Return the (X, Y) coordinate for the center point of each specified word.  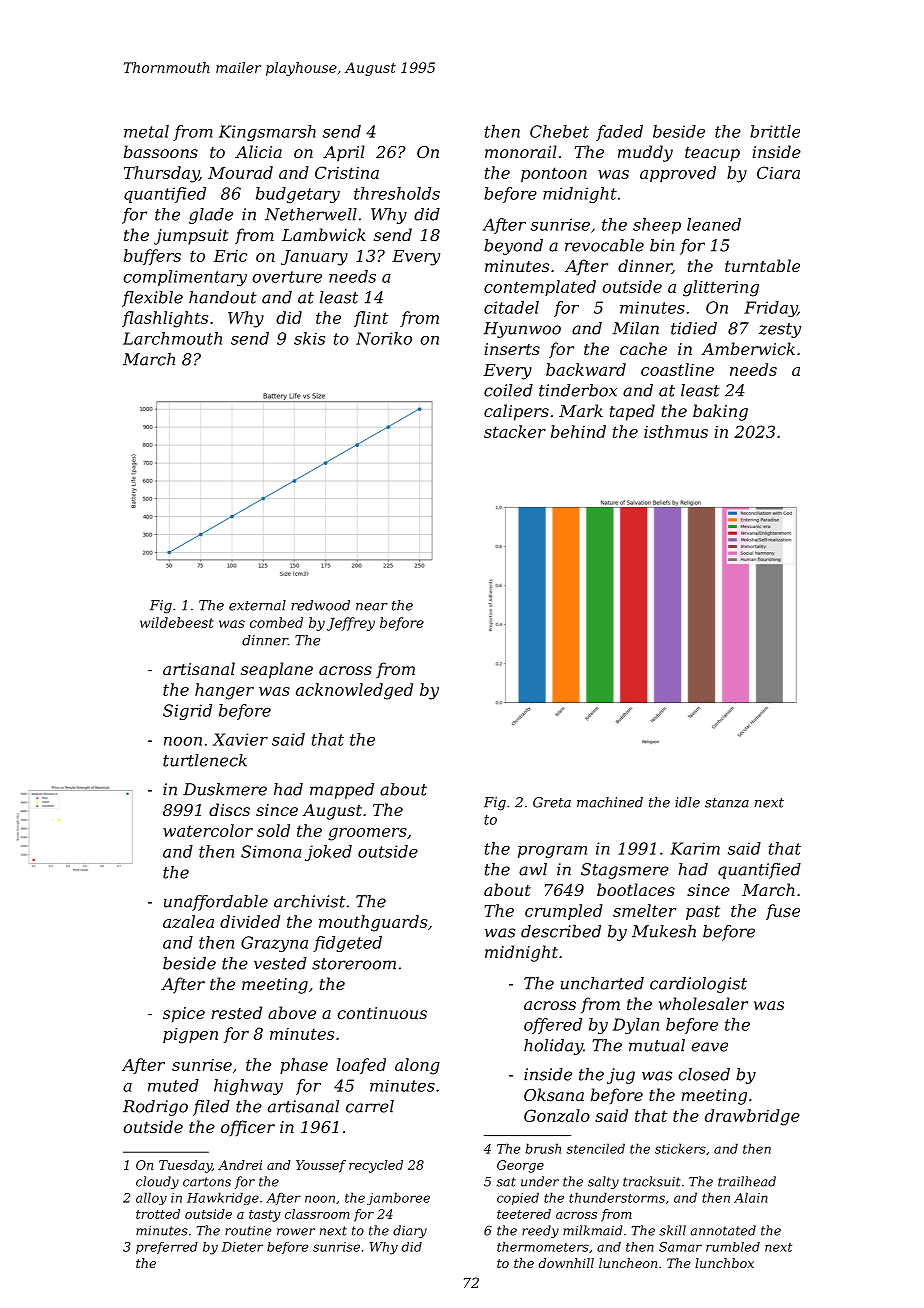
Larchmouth (172, 338)
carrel (370, 1106)
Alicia (258, 151)
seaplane (277, 670)
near (372, 607)
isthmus (676, 431)
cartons (207, 1182)
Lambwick (324, 234)
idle (687, 802)
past (703, 912)
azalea (188, 921)
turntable (762, 265)
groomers (367, 834)
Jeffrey (351, 624)
